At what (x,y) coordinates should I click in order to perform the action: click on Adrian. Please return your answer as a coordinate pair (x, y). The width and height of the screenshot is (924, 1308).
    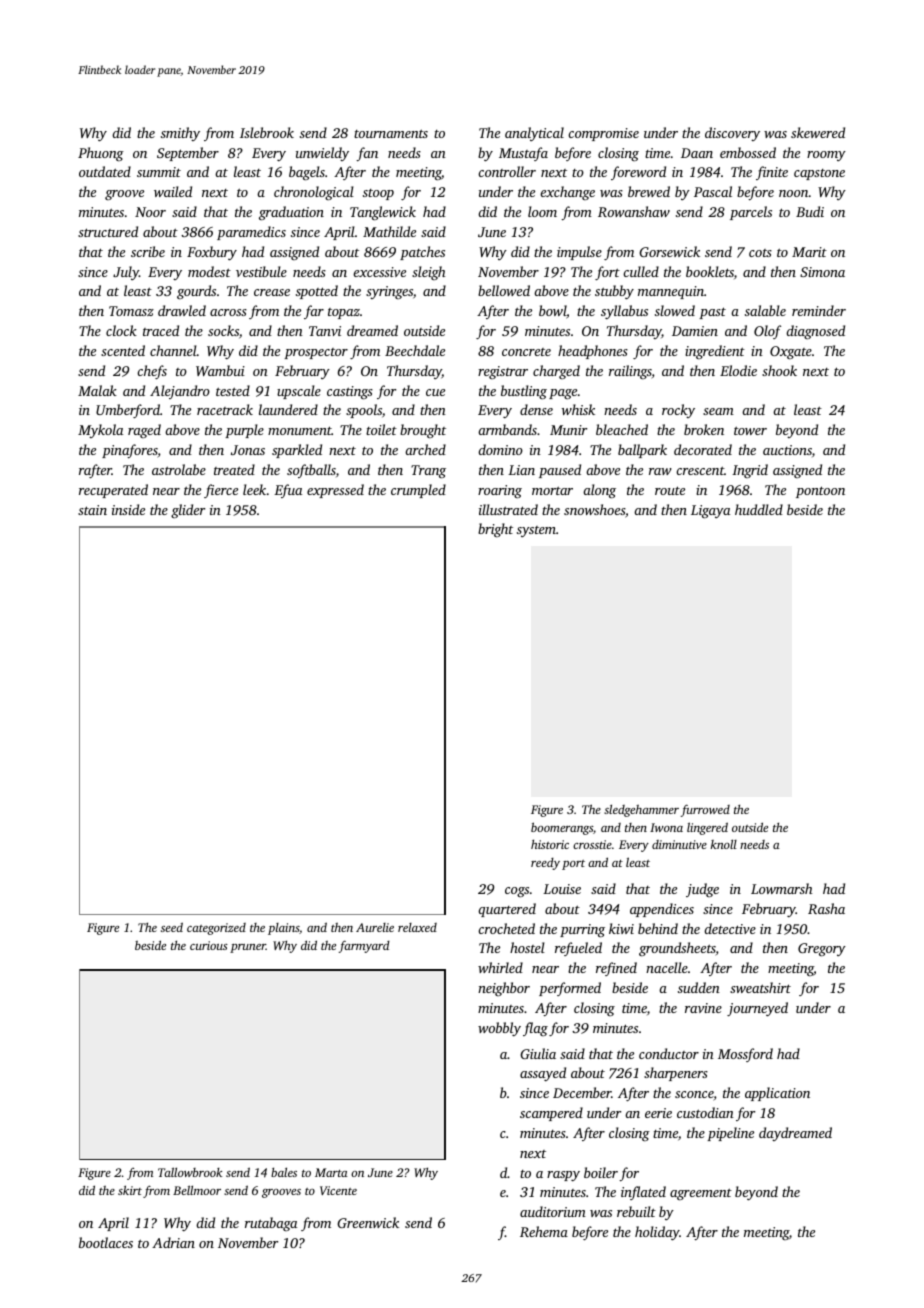
    Looking at the image, I should click on (173, 1242).
